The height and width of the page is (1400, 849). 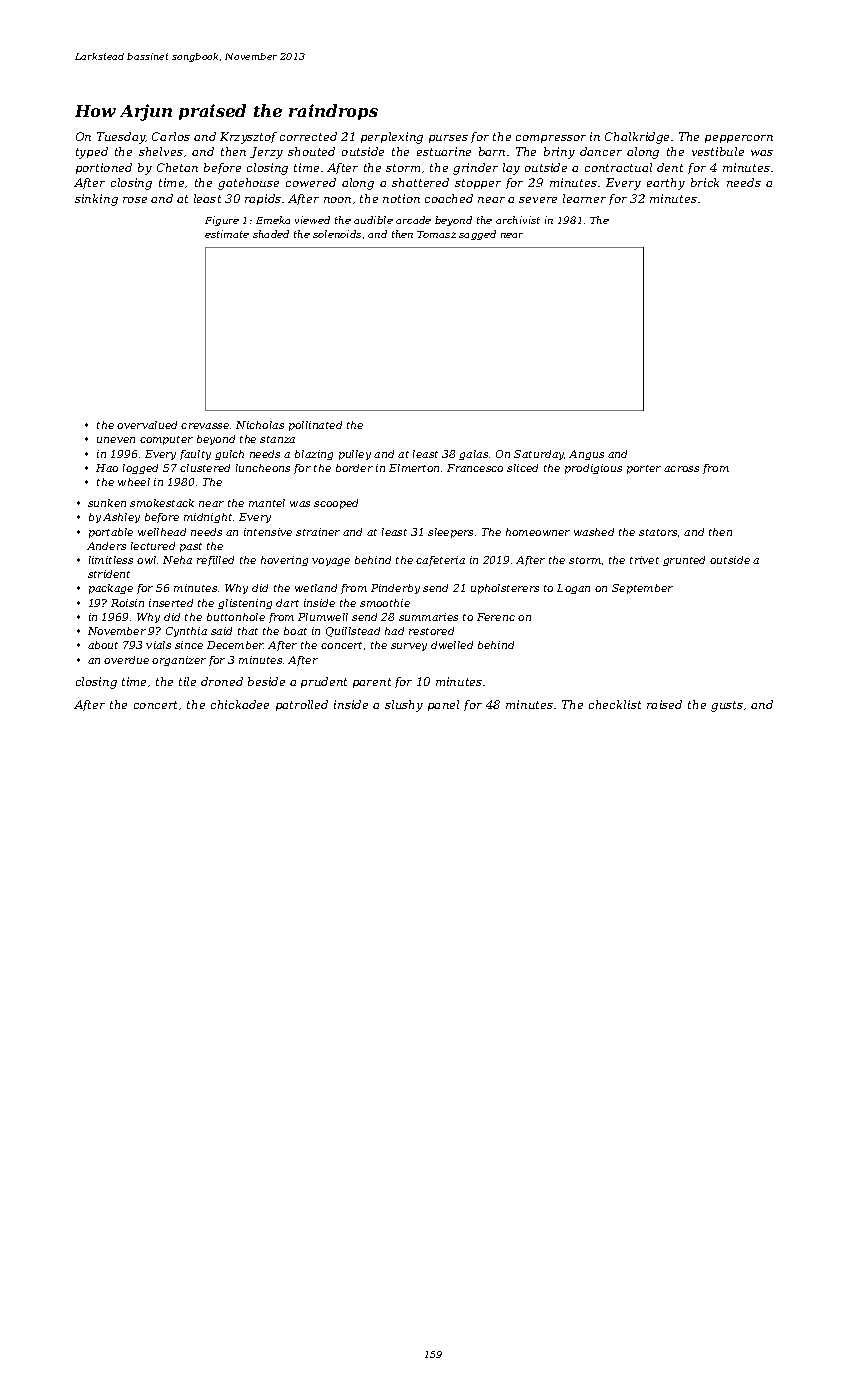 I want to click on solenoids, so click(x=337, y=234).
